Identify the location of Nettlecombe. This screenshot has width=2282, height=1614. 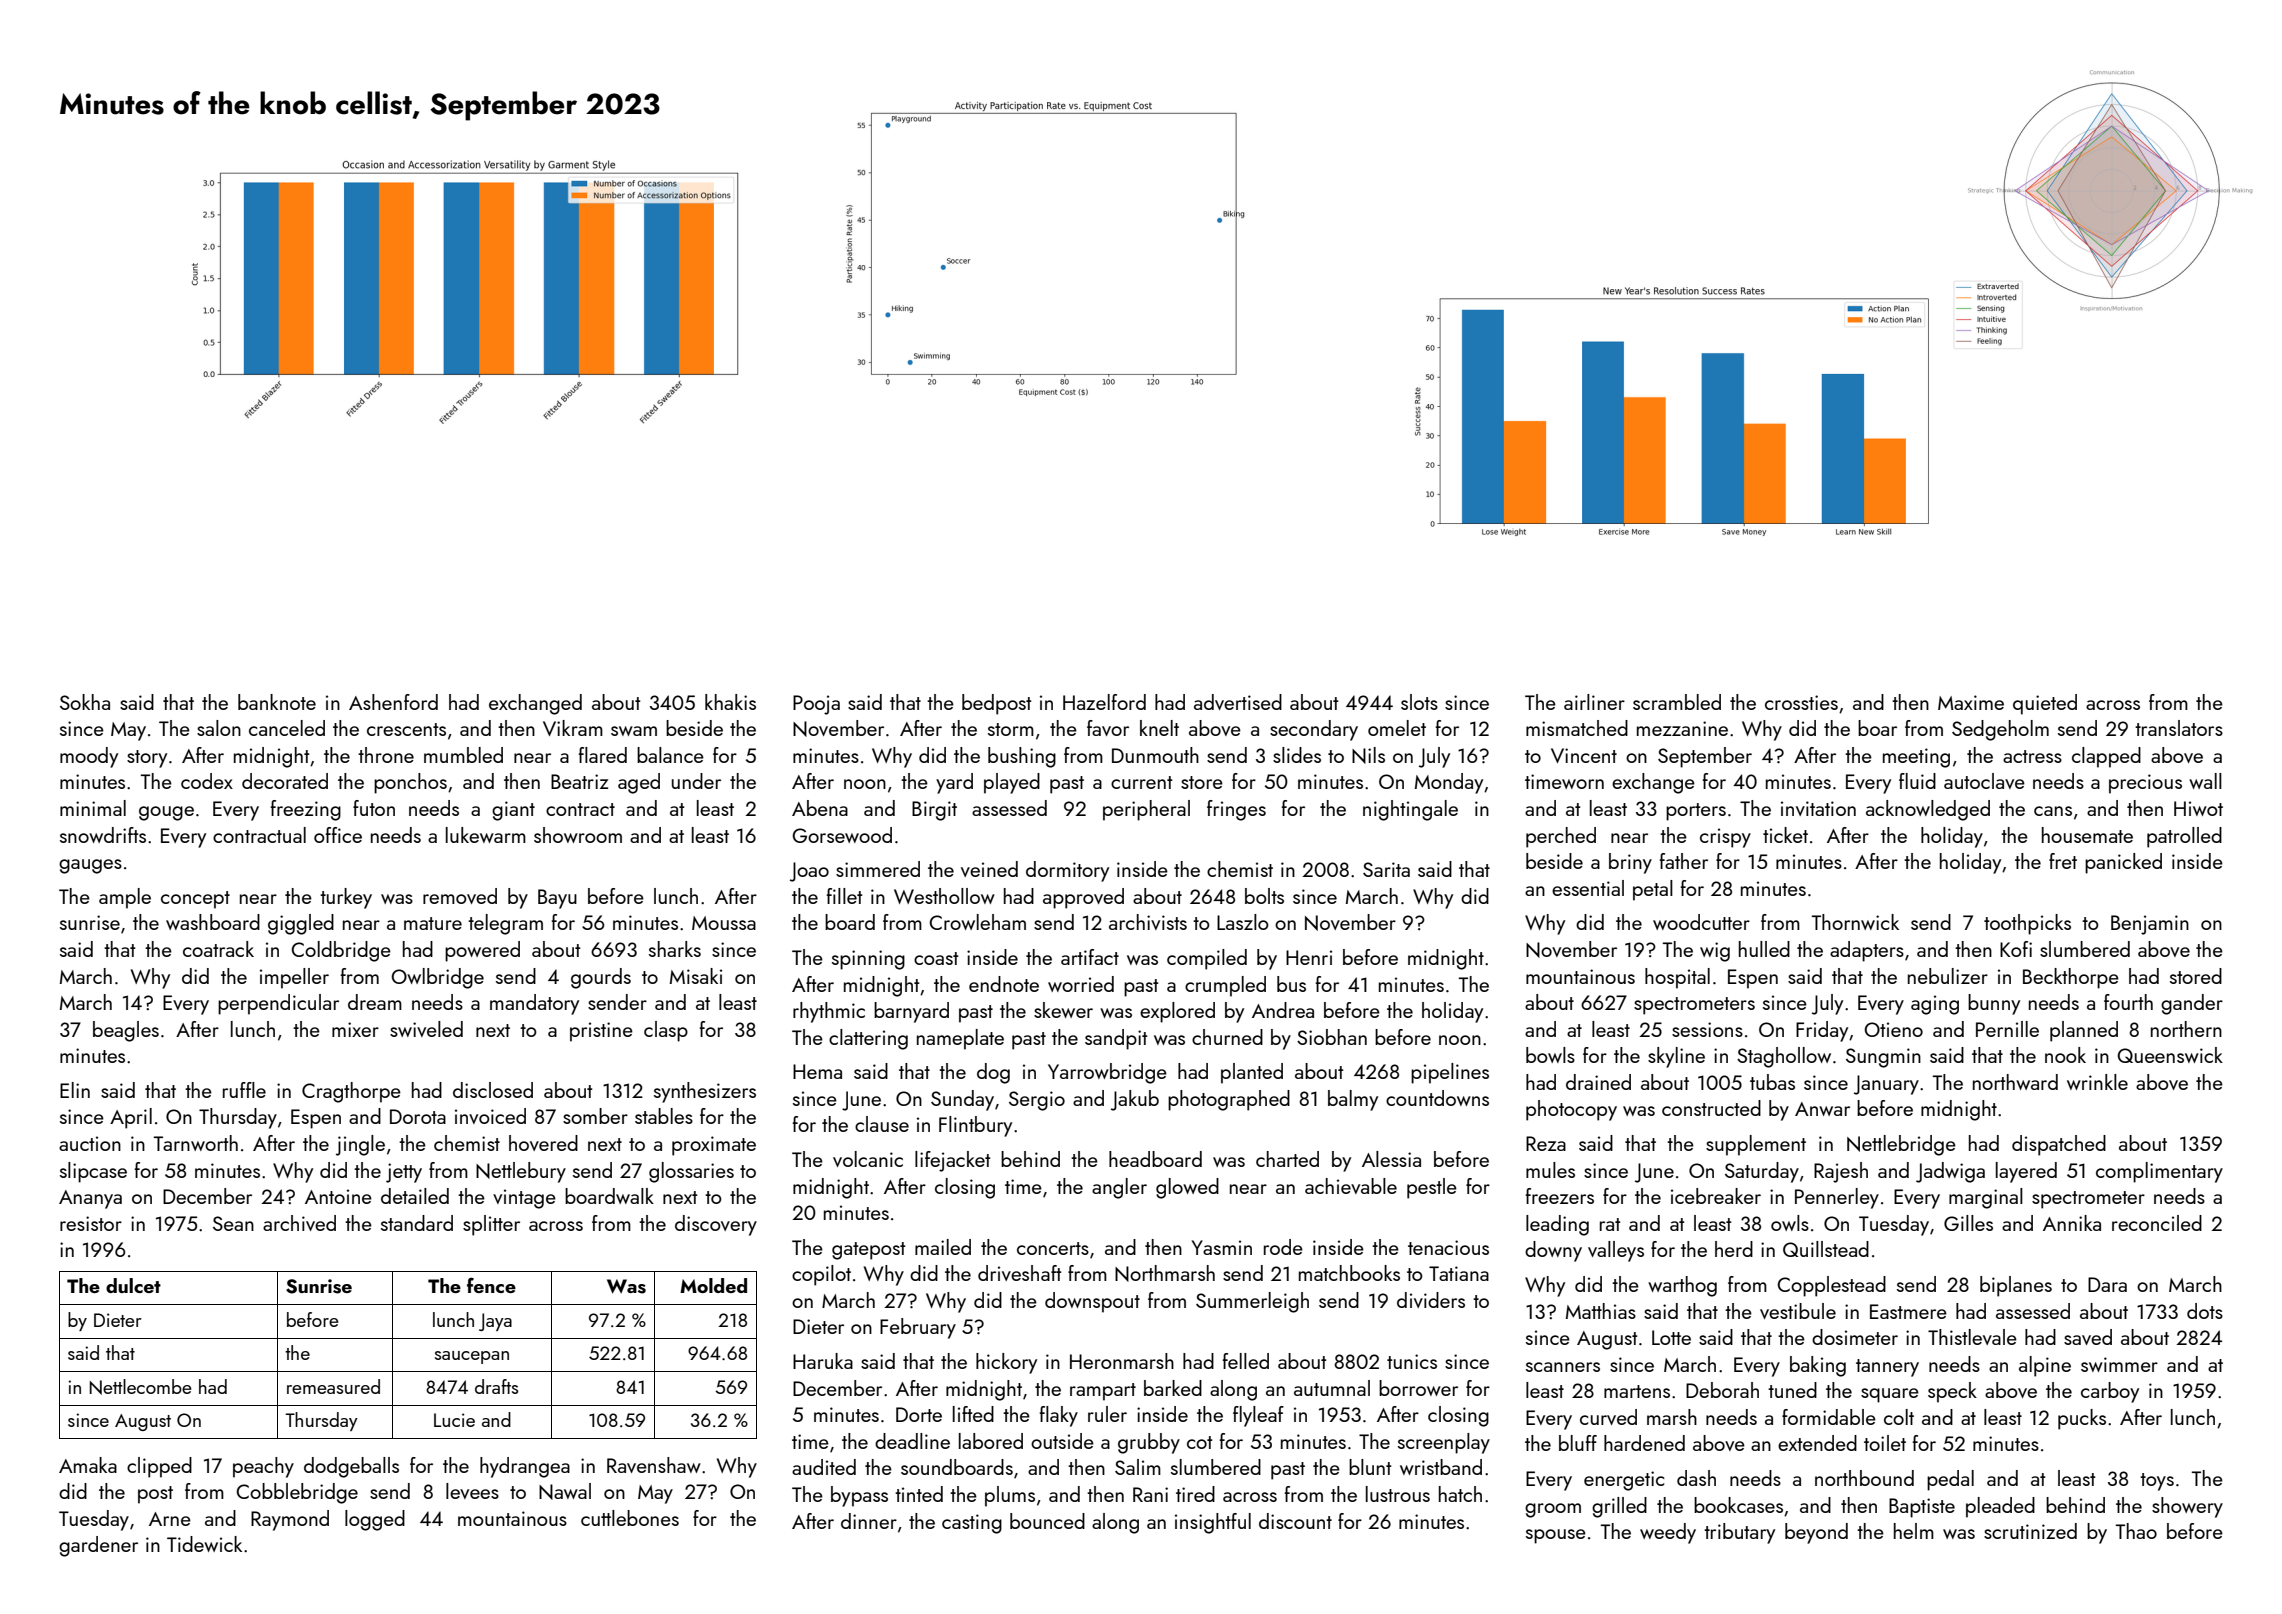
(140, 1387).
